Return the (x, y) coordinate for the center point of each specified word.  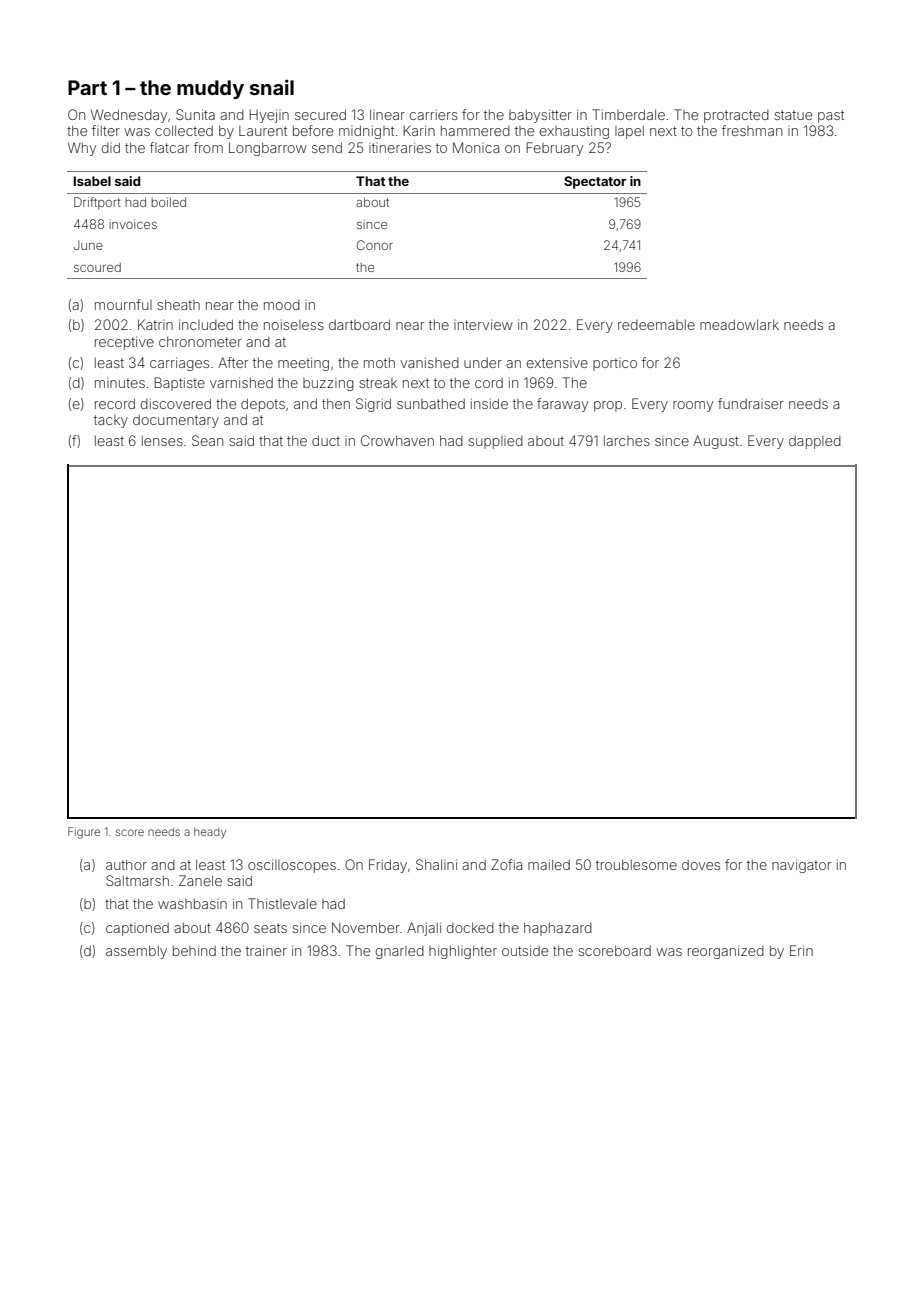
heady (210, 833)
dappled (815, 442)
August (716, 442)
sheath (178, 304)
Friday (388, 866)
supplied (495, 442)
